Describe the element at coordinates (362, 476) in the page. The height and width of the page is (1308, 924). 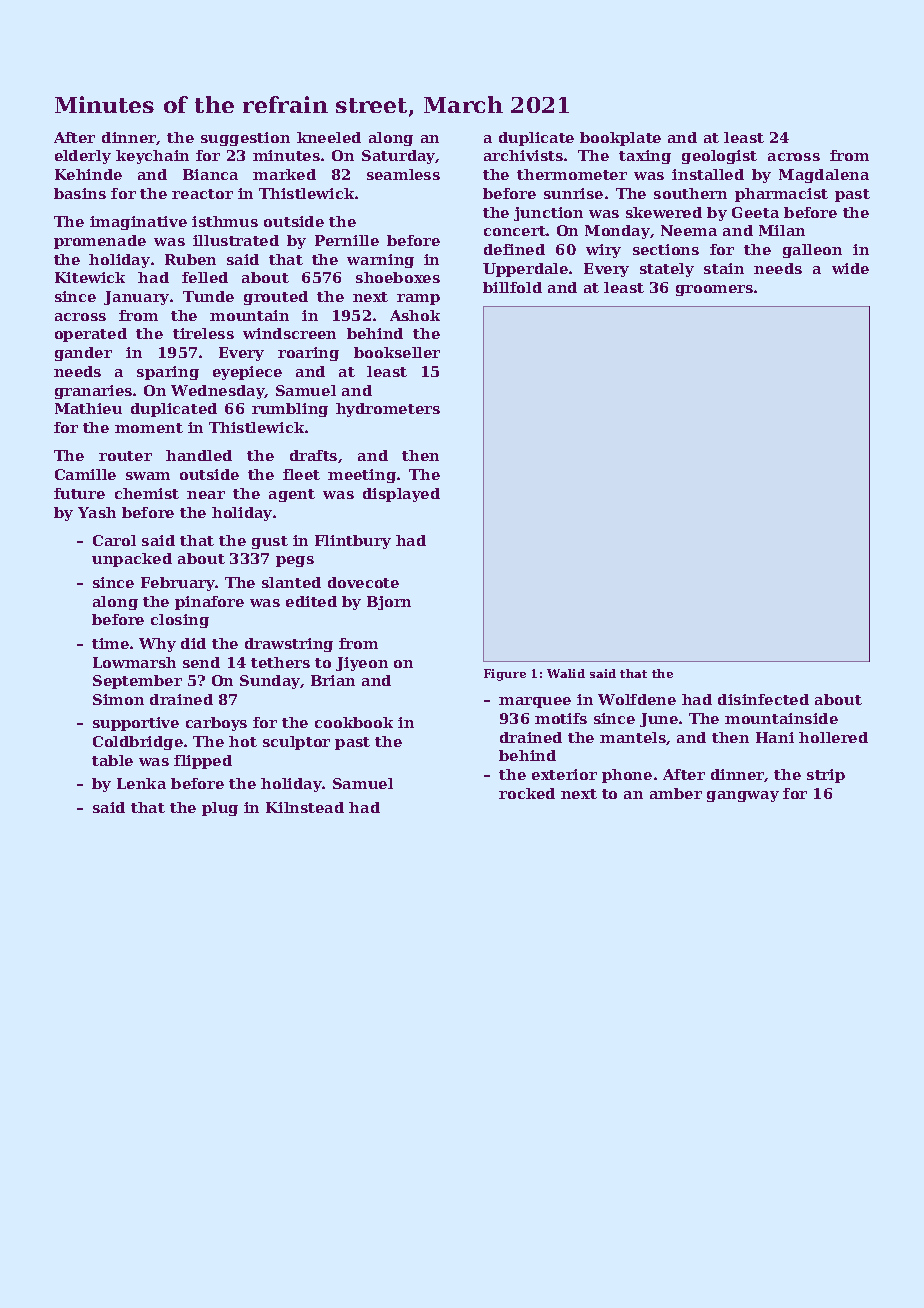
I see `meeting` at that location.
